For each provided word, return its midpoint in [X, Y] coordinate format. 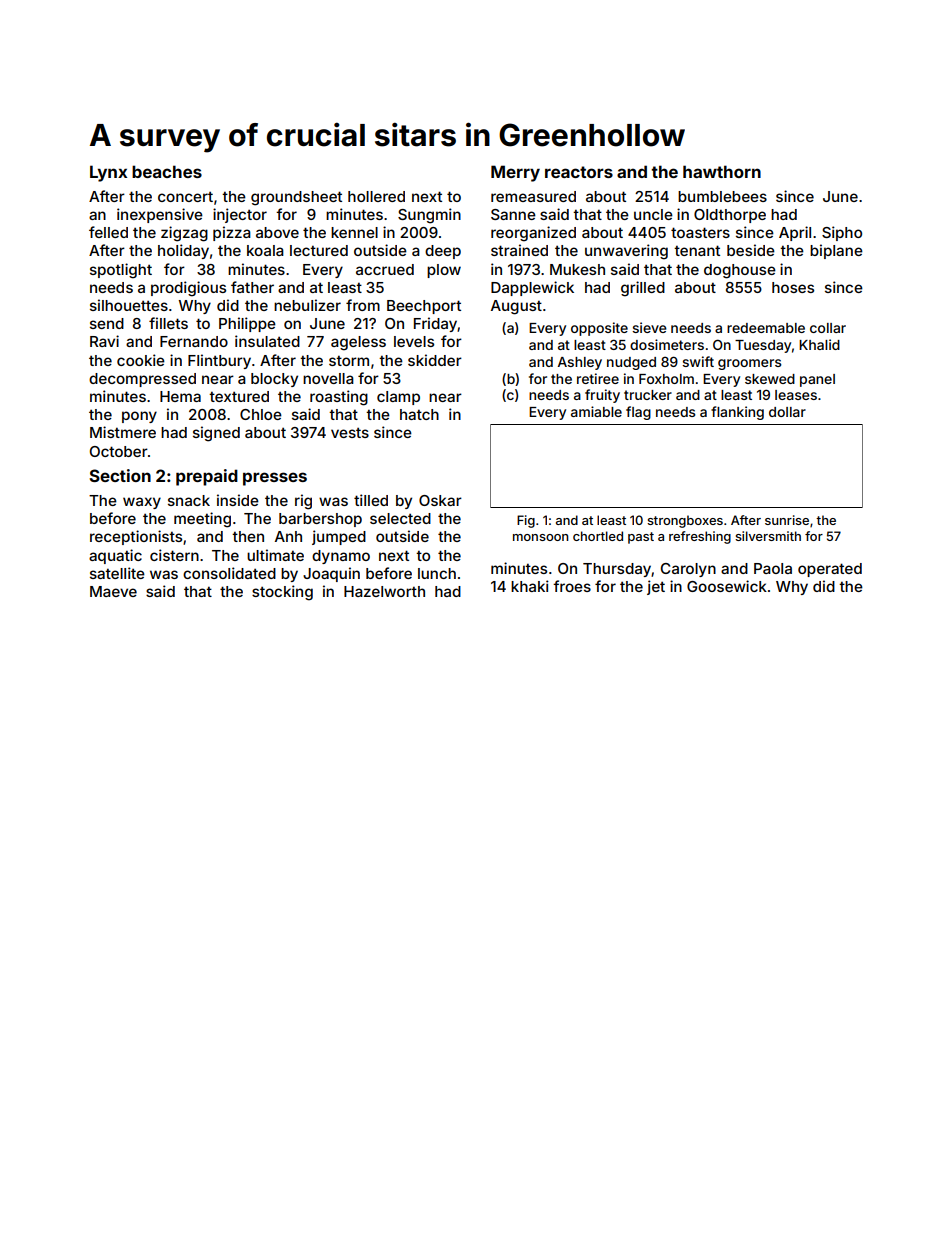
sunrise [787, 520]
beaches [167, 171]
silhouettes [129, 305]
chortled [598, 536]
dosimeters [667, 344]
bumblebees [722, 196]
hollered [376, 196]
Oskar [440, 500]
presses [275, 479]
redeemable [766, 328]
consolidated [229, 573]
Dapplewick [532, 288]
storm [349, 361]
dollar [787, 412]
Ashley [580, 363]
